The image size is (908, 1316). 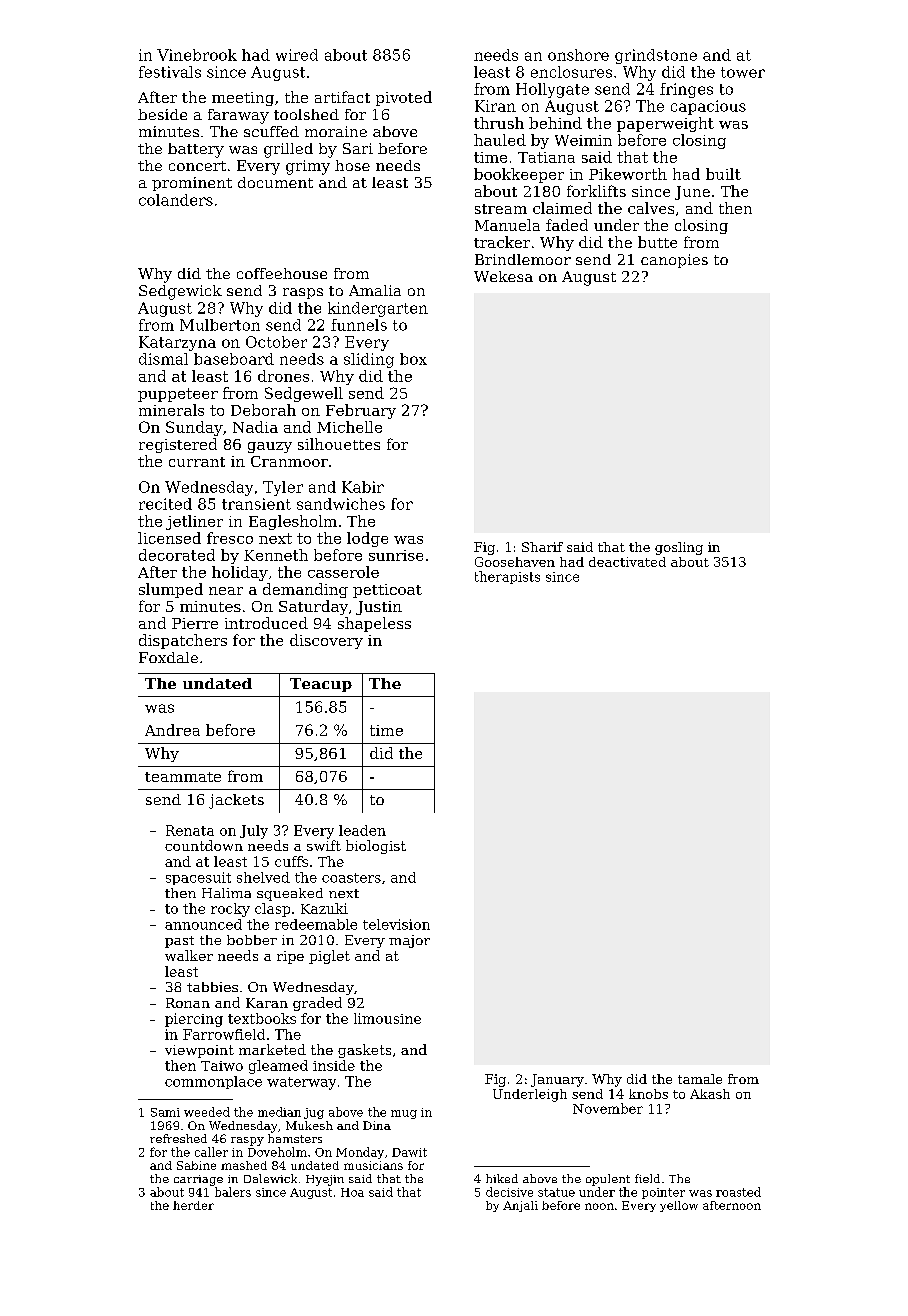 I want to click on colanders, so click(x=176, y=200).
